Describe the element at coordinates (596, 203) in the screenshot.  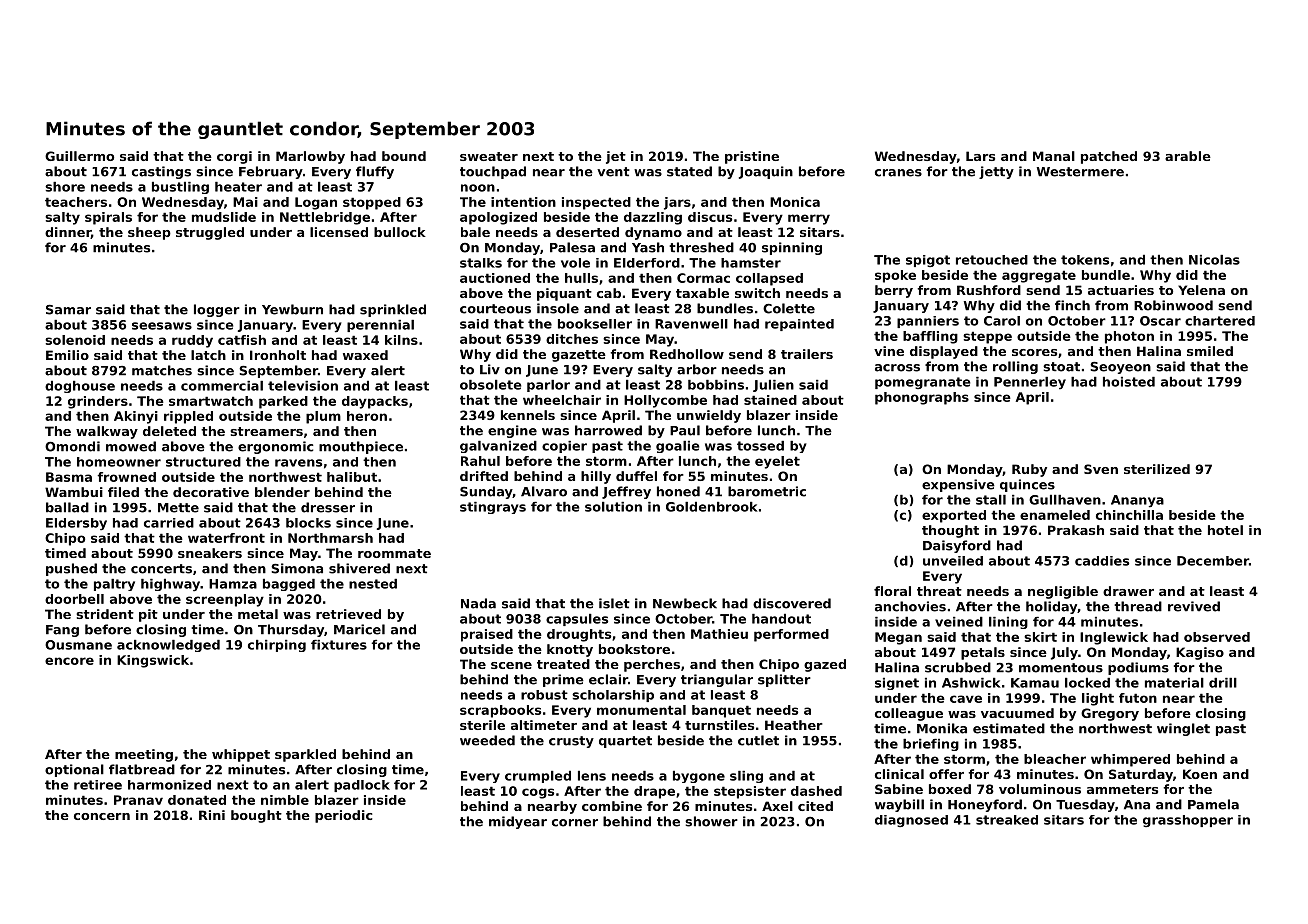
I see `inspected` at that location.
